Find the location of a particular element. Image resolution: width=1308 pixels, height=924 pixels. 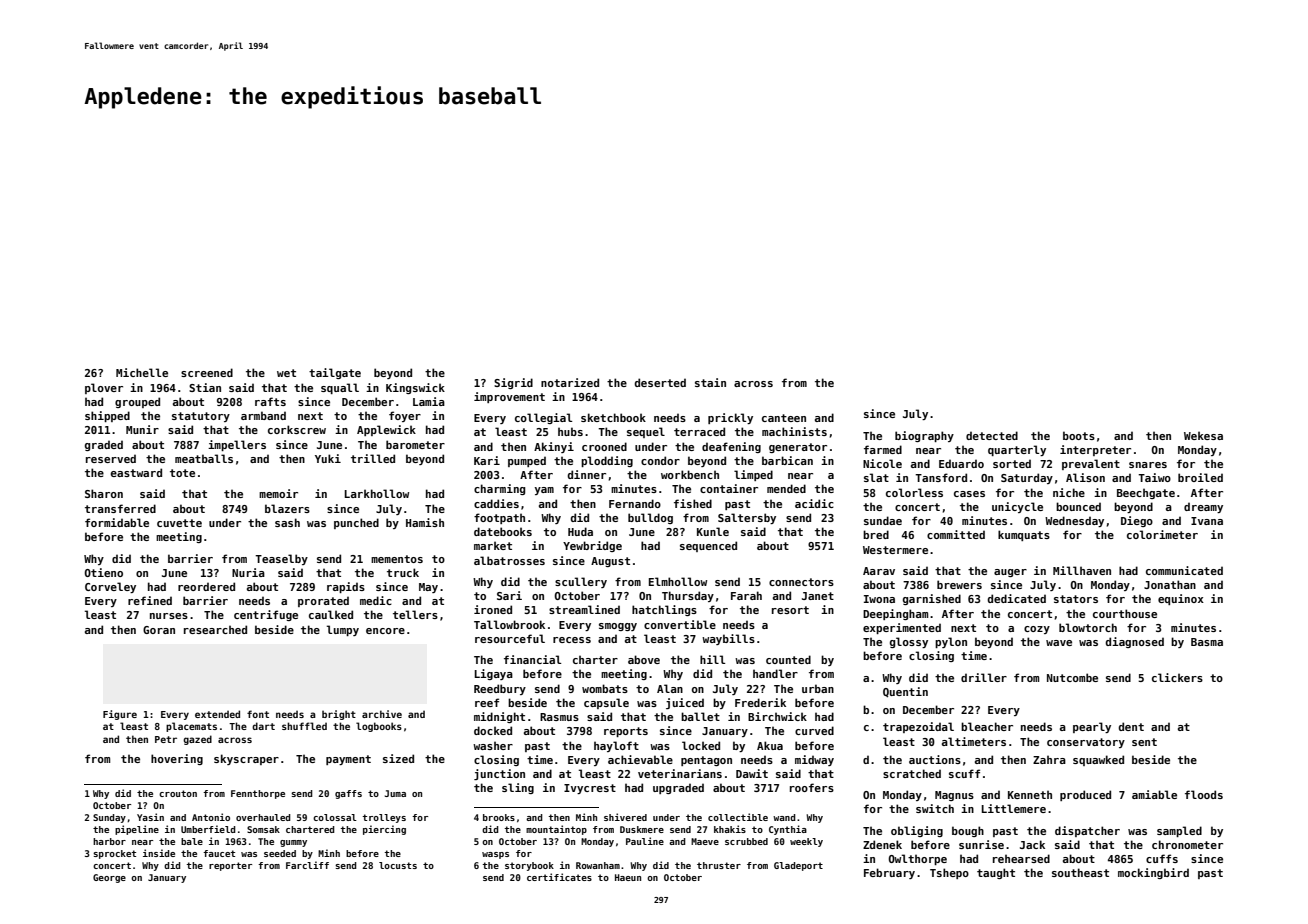

bough is located at coordinates (968, 831).
